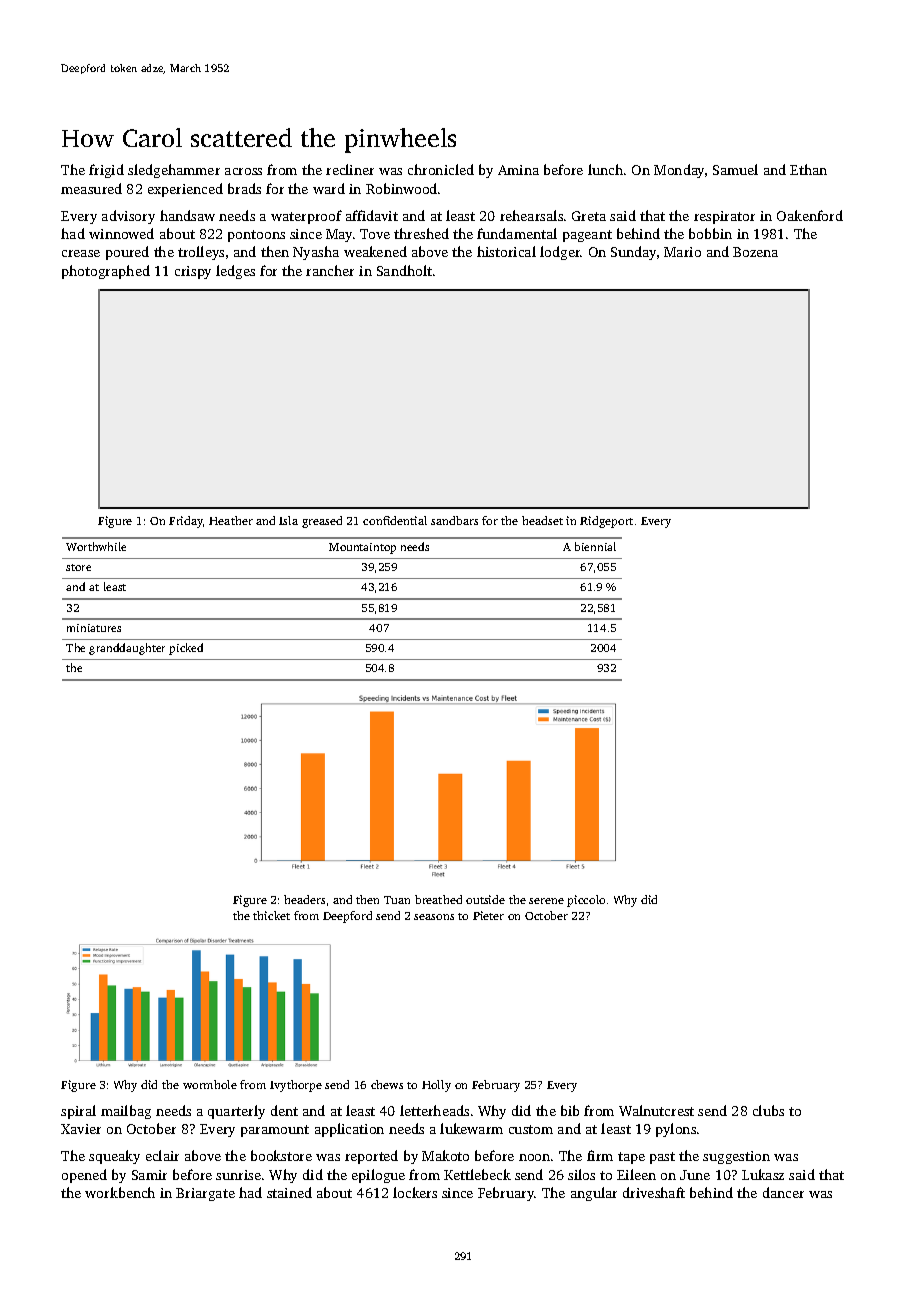 The image size is (908, 1316). I want to click on headers, so click(304, 899).
